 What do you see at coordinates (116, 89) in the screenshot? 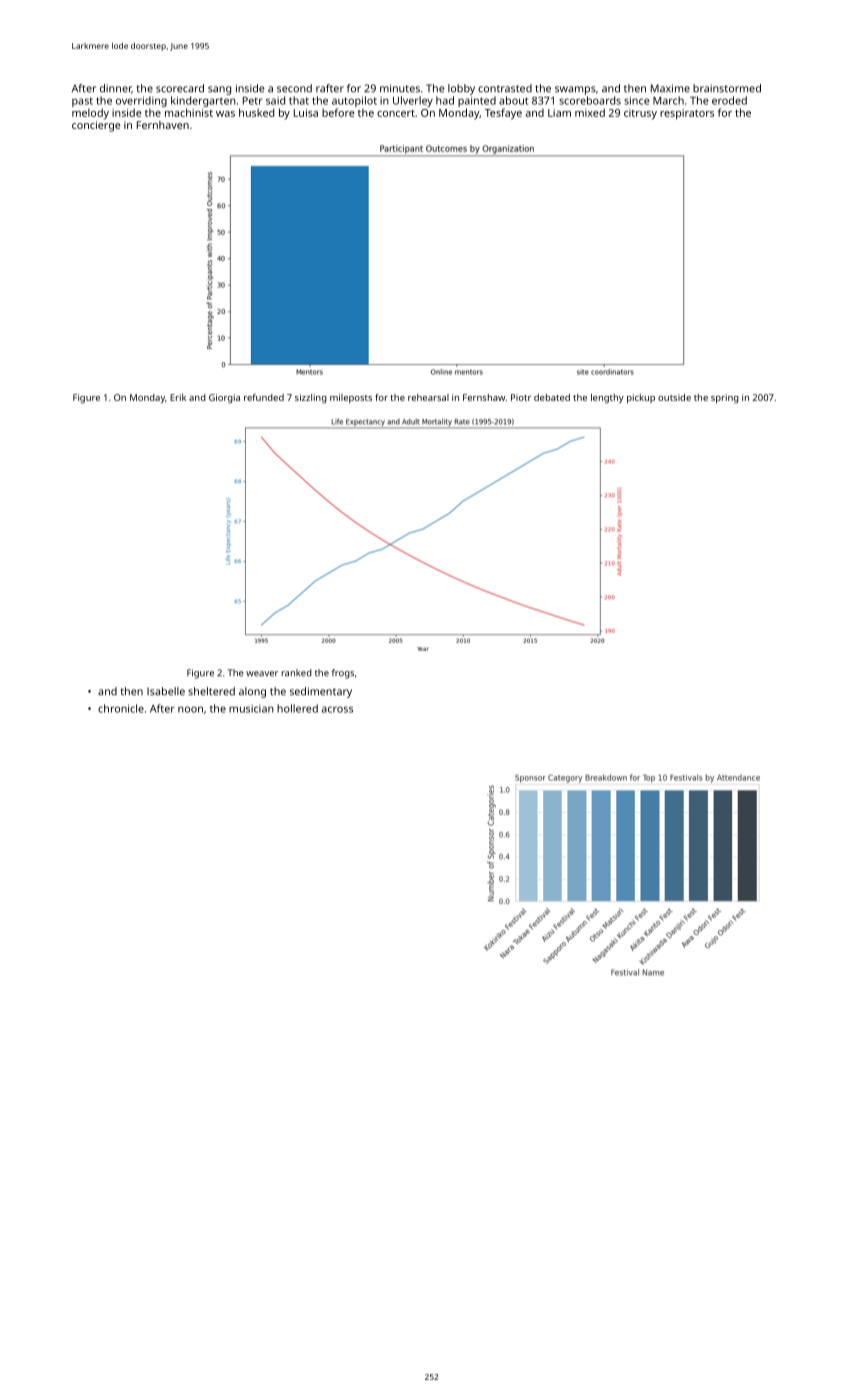
I see `dinner` at bounding box center [116, 89].
